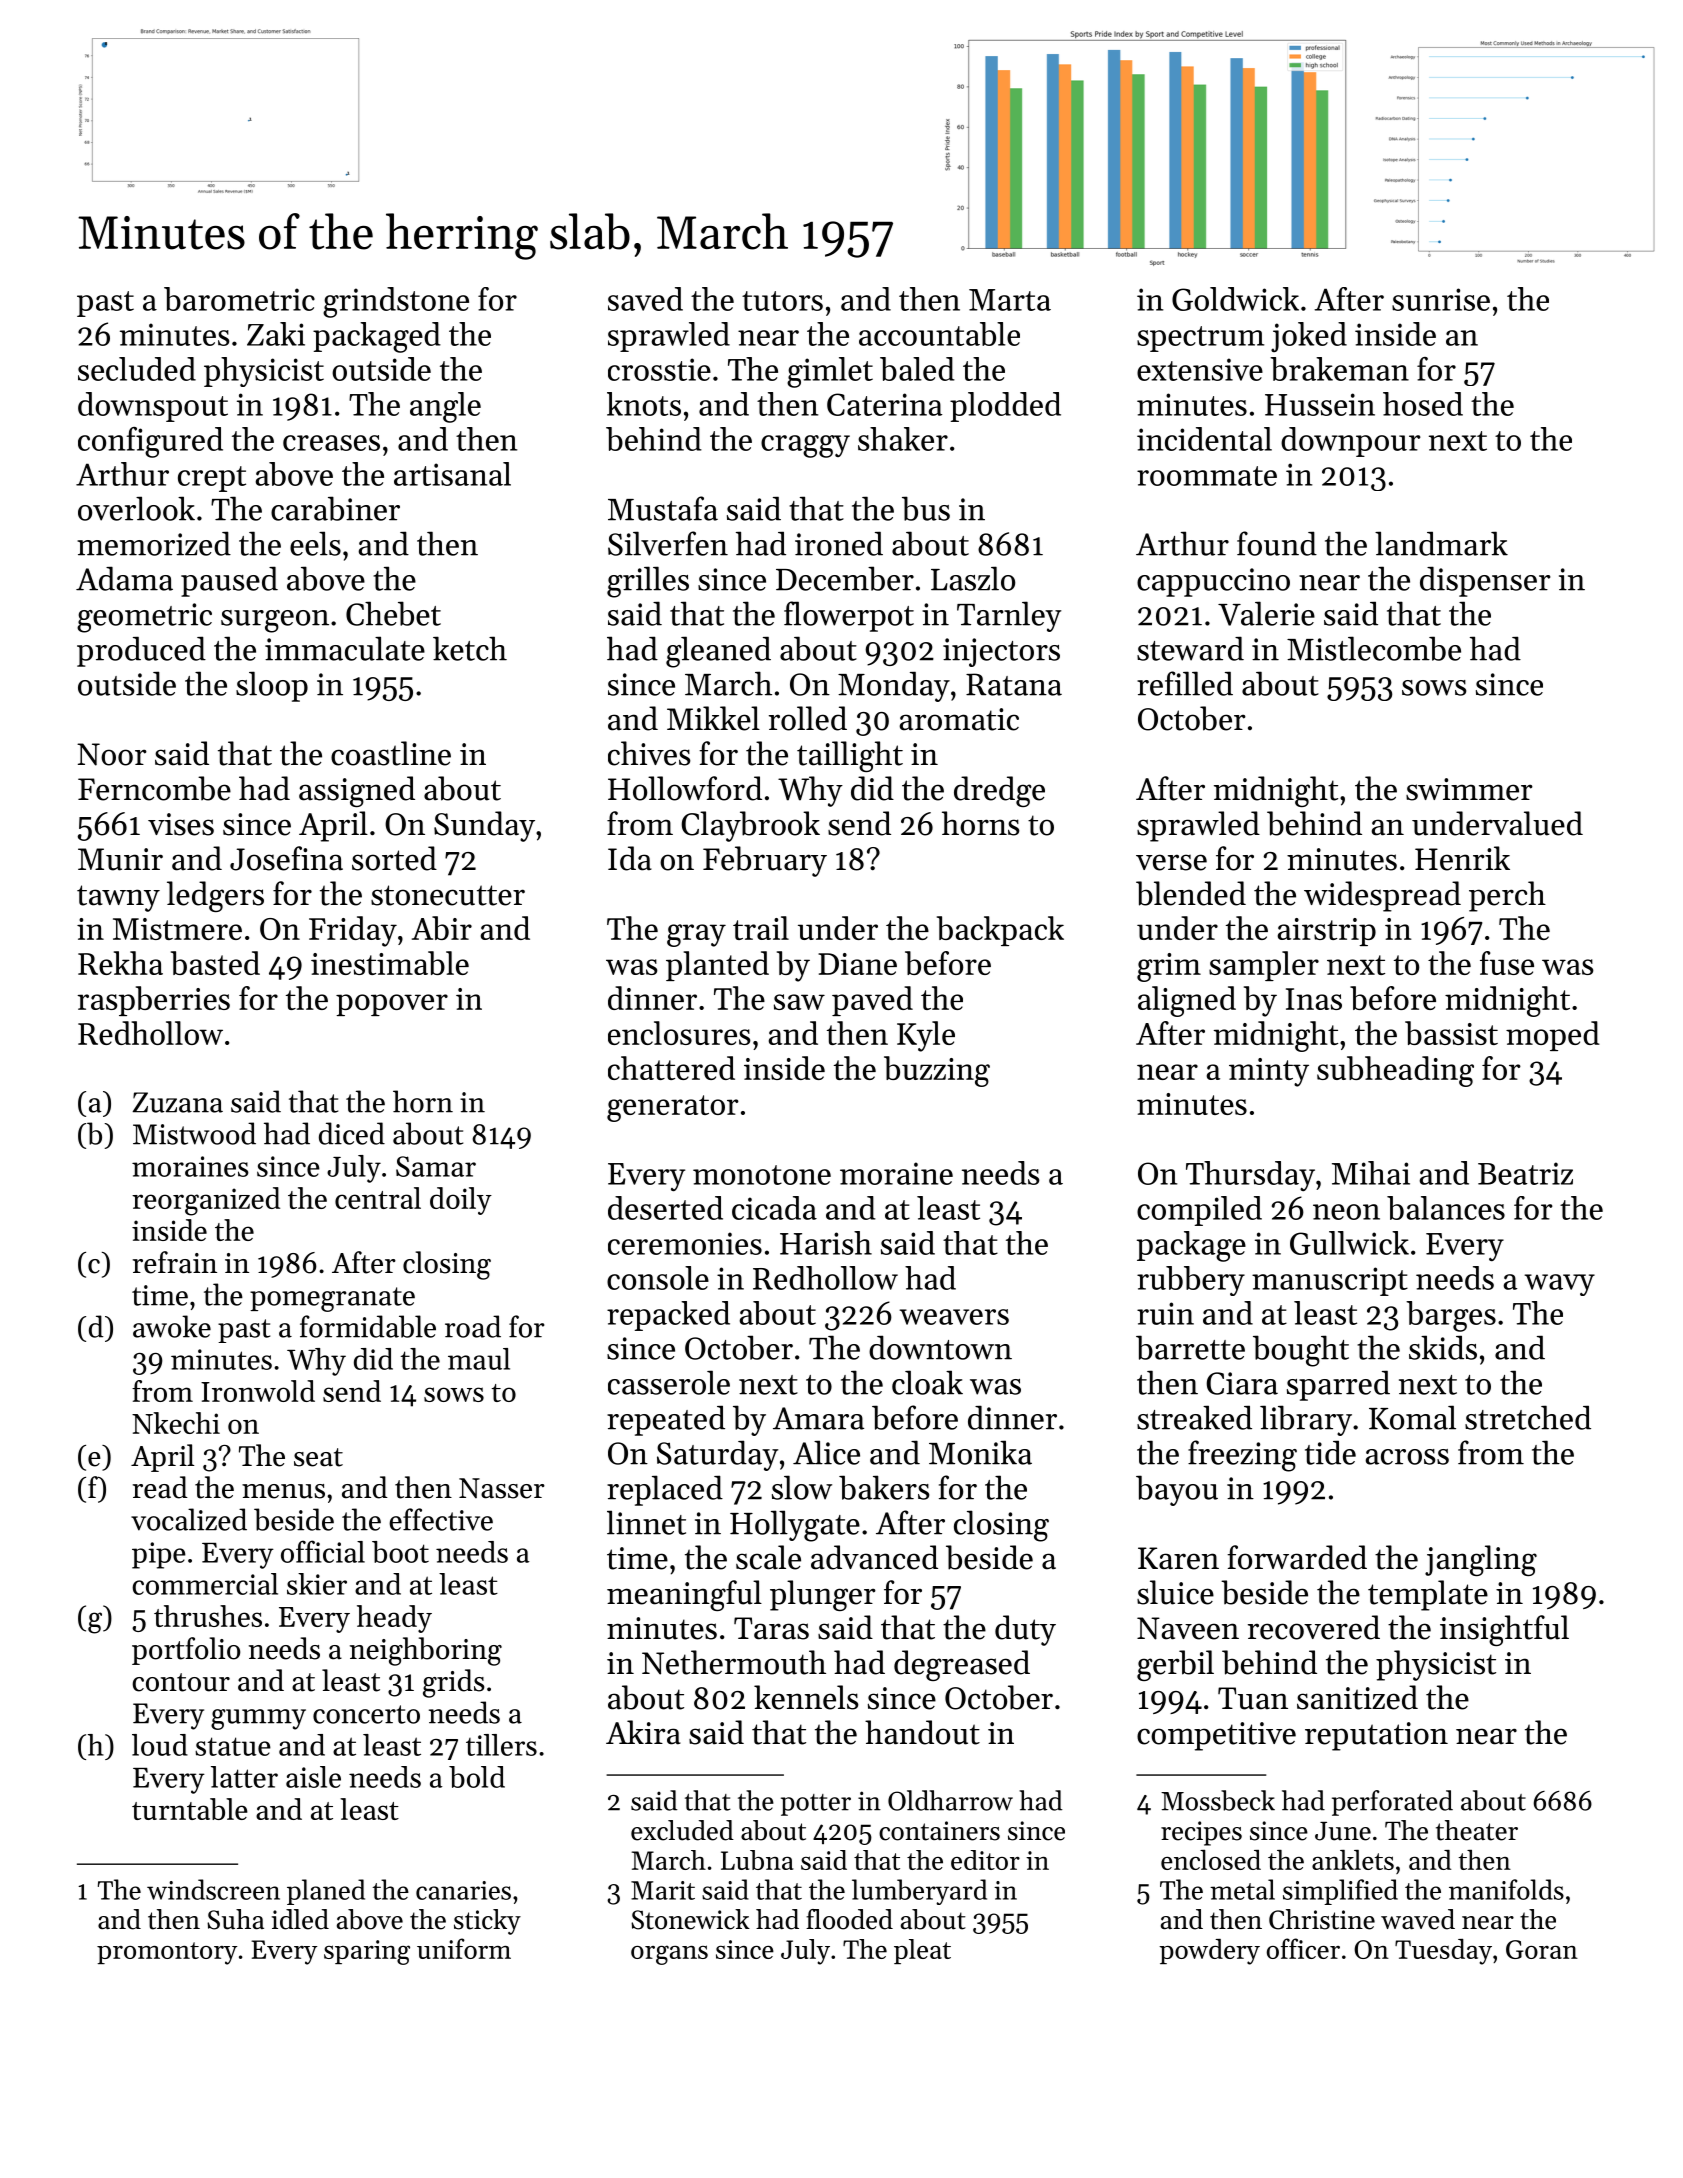 The width and height of the screenshot is (1683, 2178). Describe the element at coordinates (501, 1745) in the screenshot. I see `tillers` at that location.
